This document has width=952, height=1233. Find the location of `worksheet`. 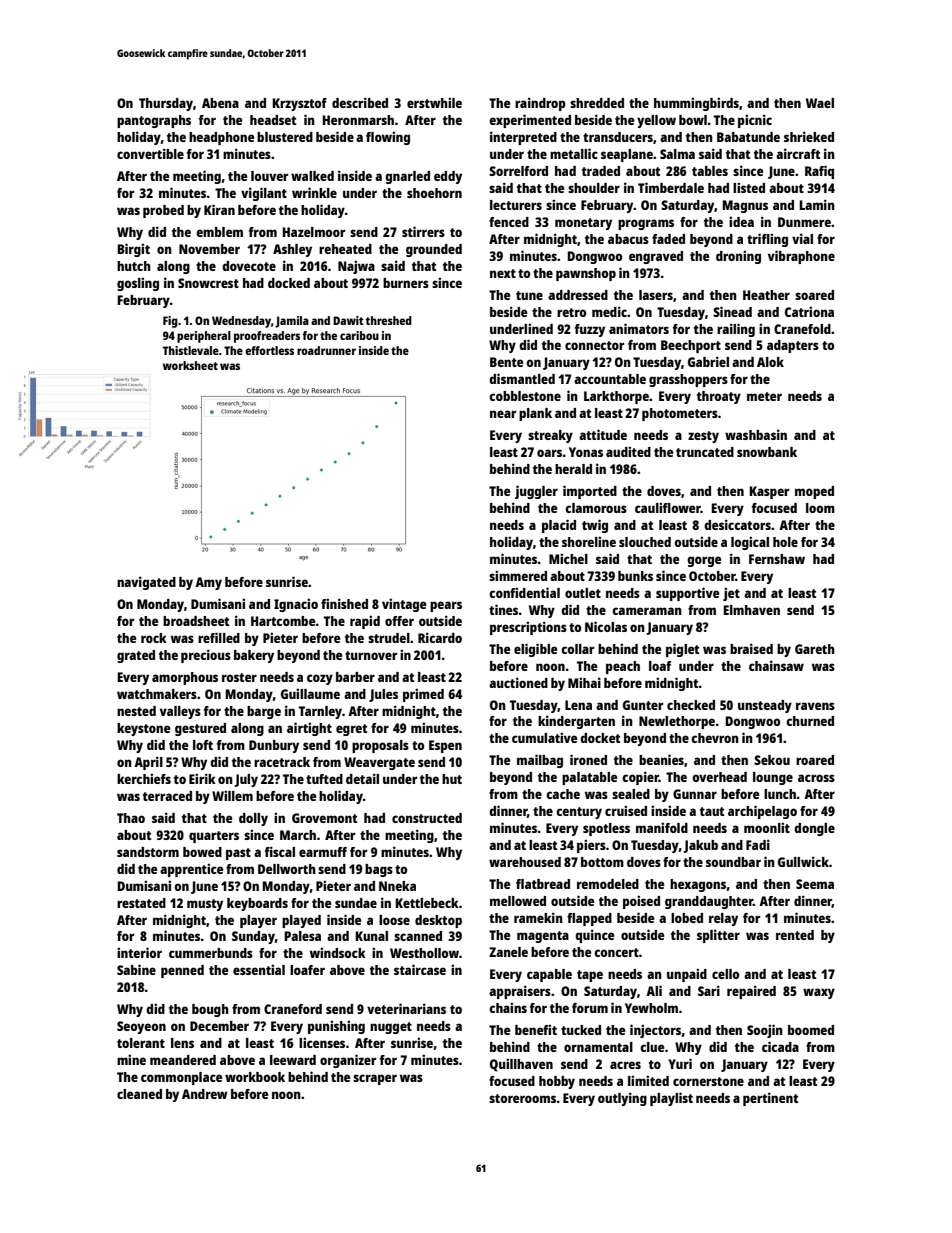

worksheet is located at coordinates (190, 365).
